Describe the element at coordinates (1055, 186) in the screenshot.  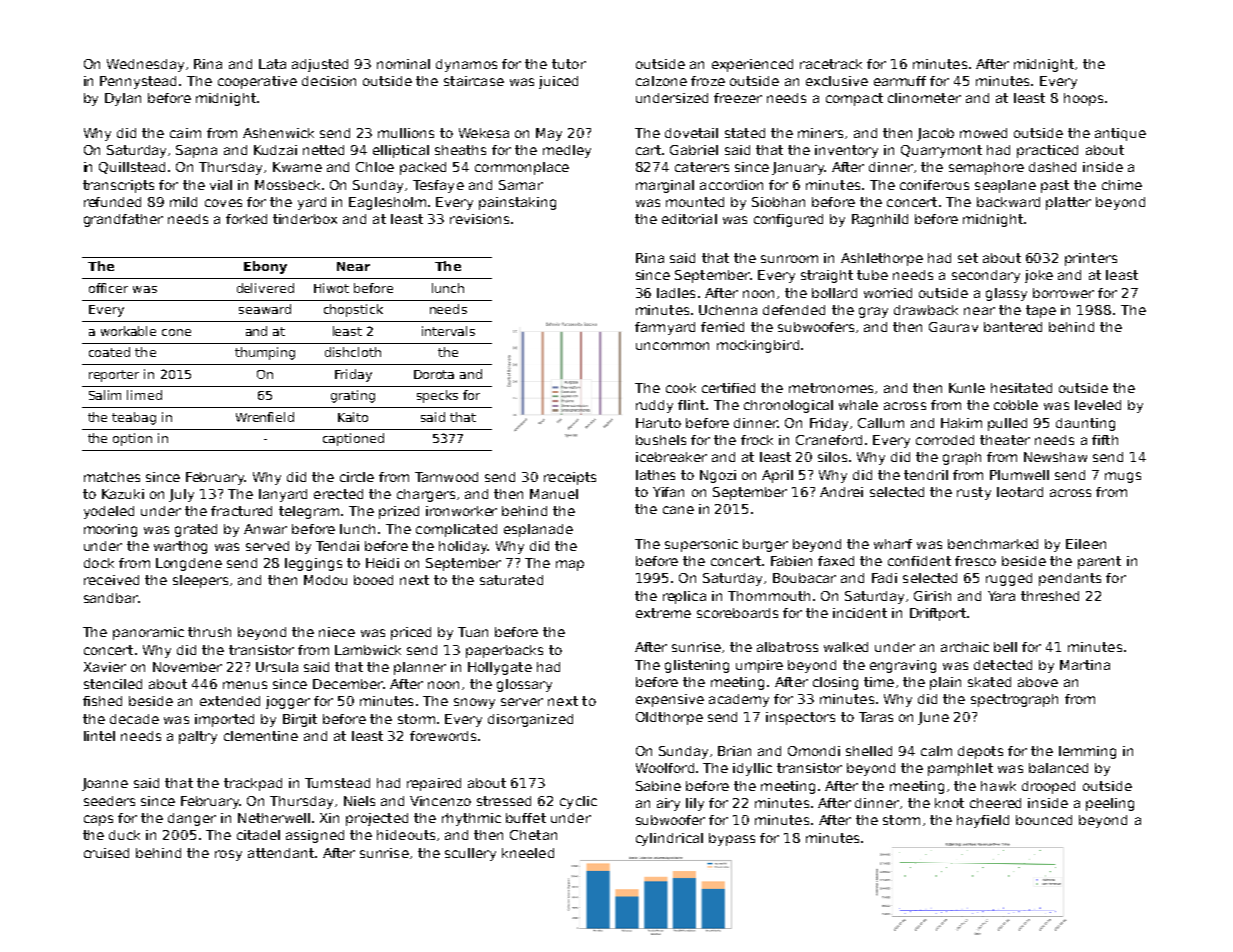
I see `past` at that location.
